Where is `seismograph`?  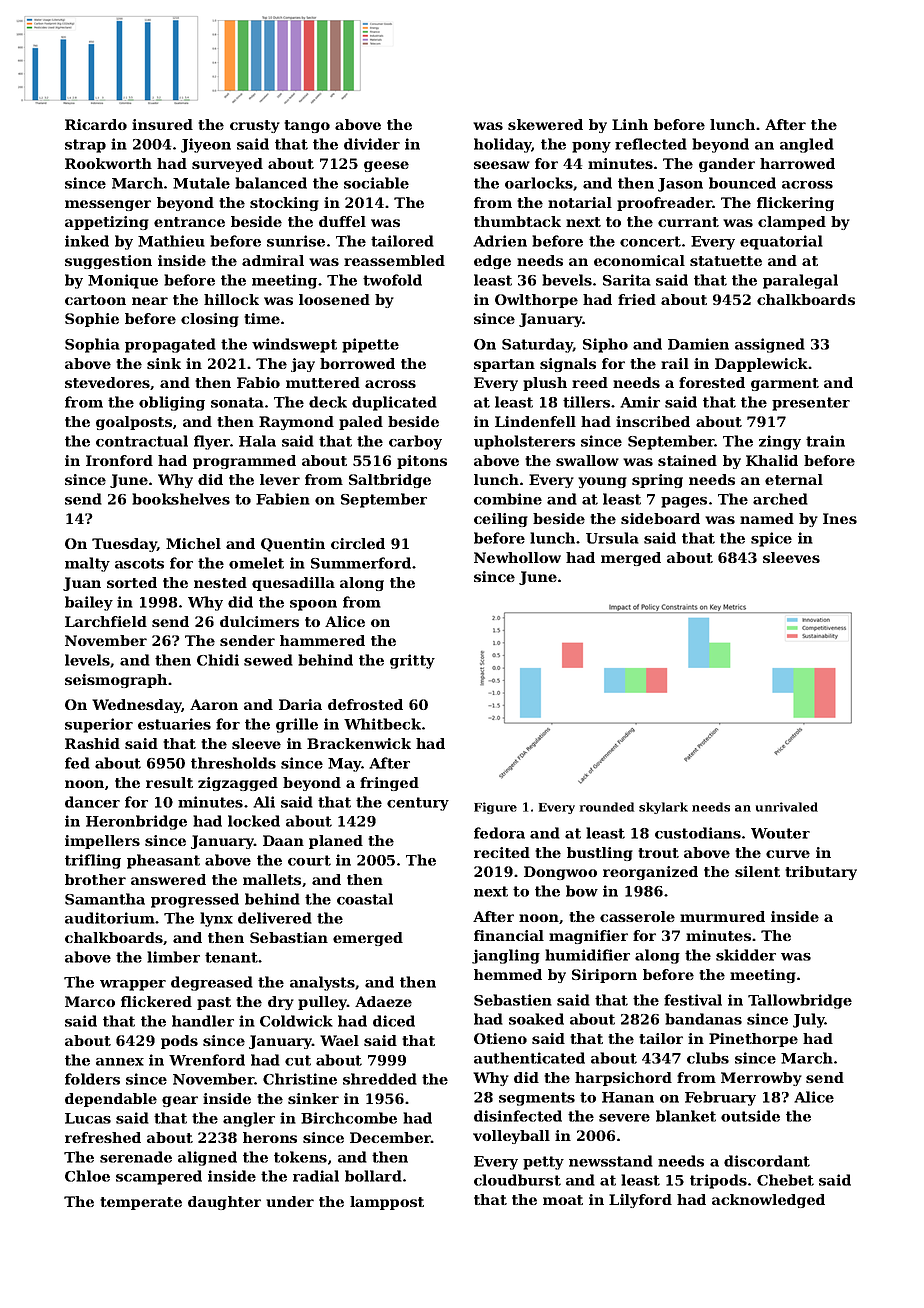 seismograph is located at coordinates (116, 681).
